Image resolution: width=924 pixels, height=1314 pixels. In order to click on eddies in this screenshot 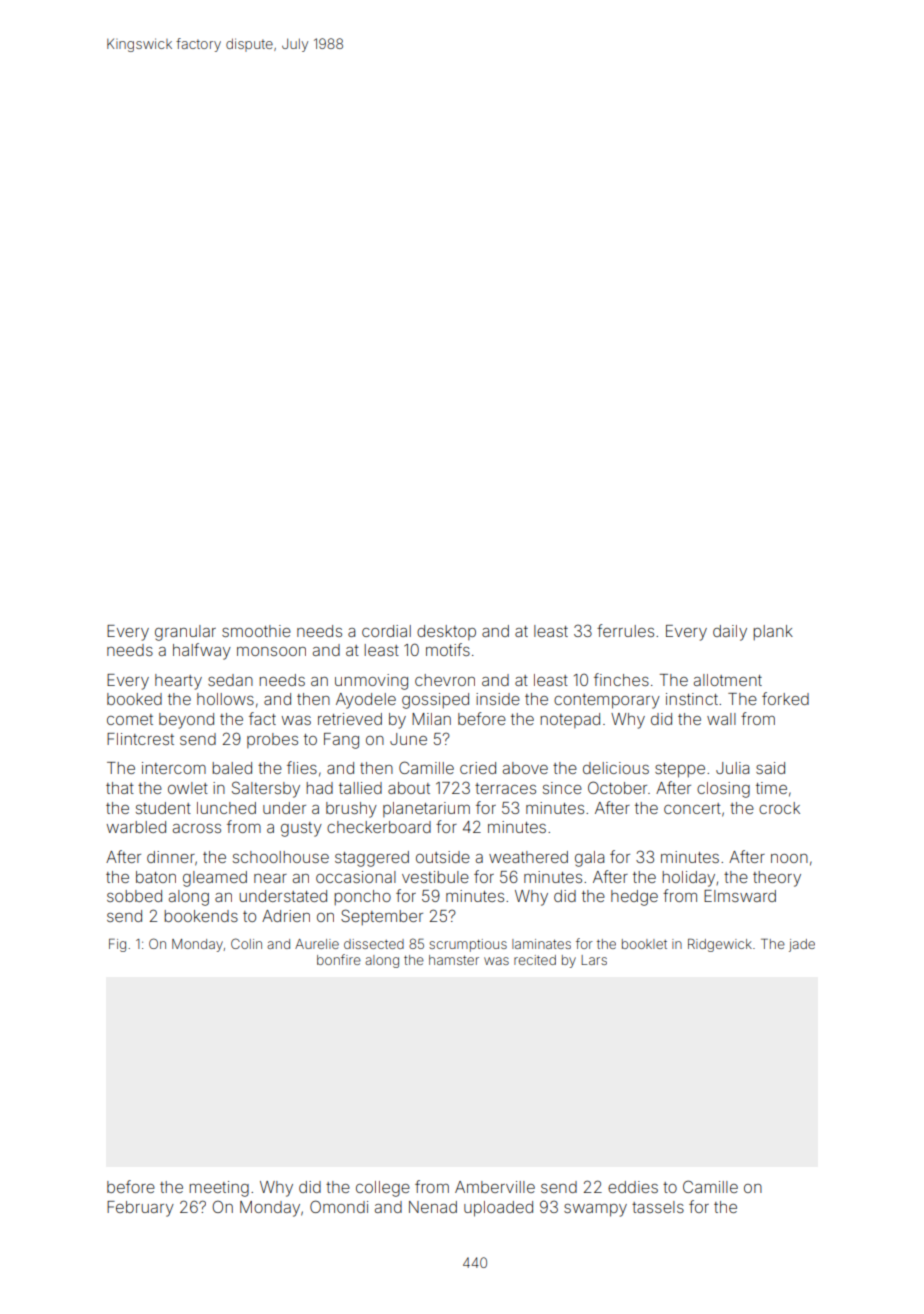, I will do `click(633, 1187)`.
